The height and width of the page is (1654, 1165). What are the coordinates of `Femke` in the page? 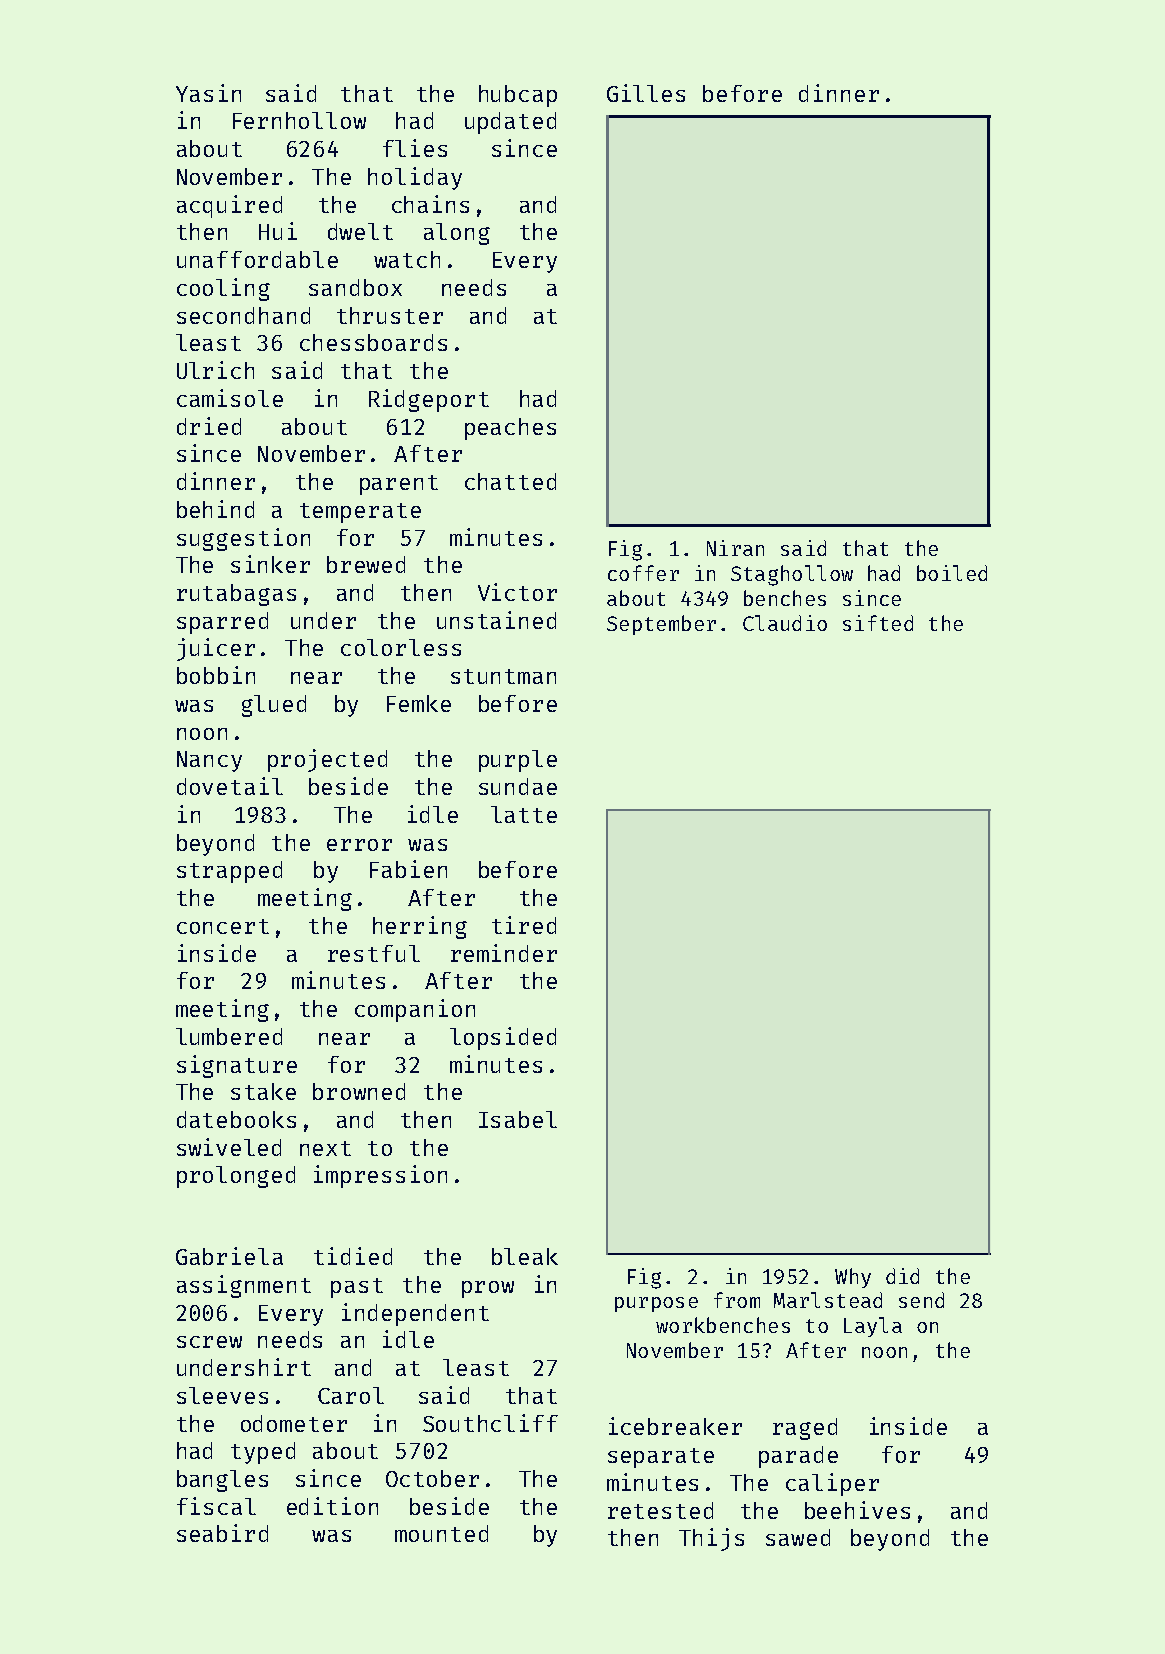 It's located at (419, 703).
